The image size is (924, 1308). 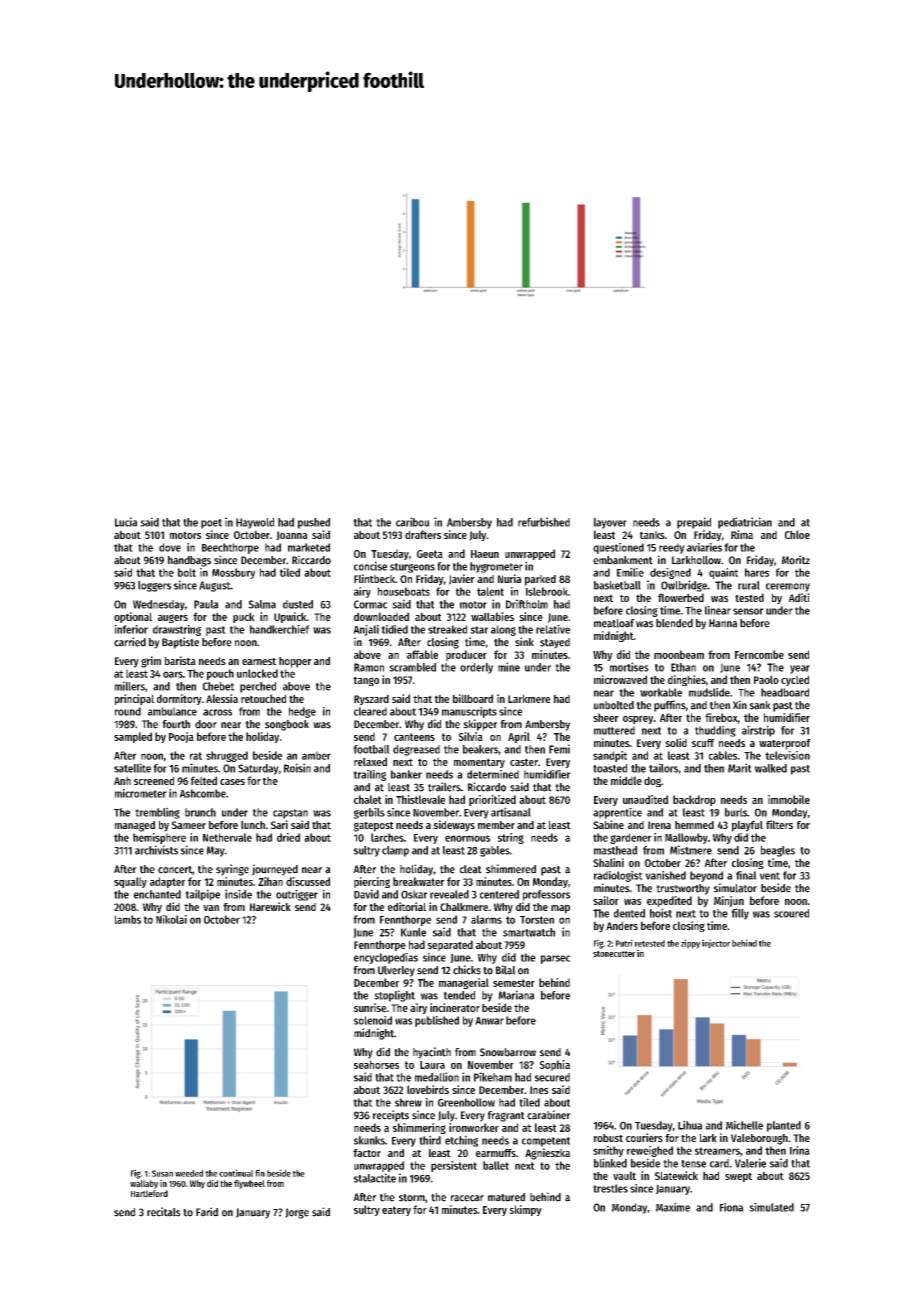 What do you see at coordinates (128, 919) in the screenshot?
I see `lambs` at bounding box center [128, 919].
